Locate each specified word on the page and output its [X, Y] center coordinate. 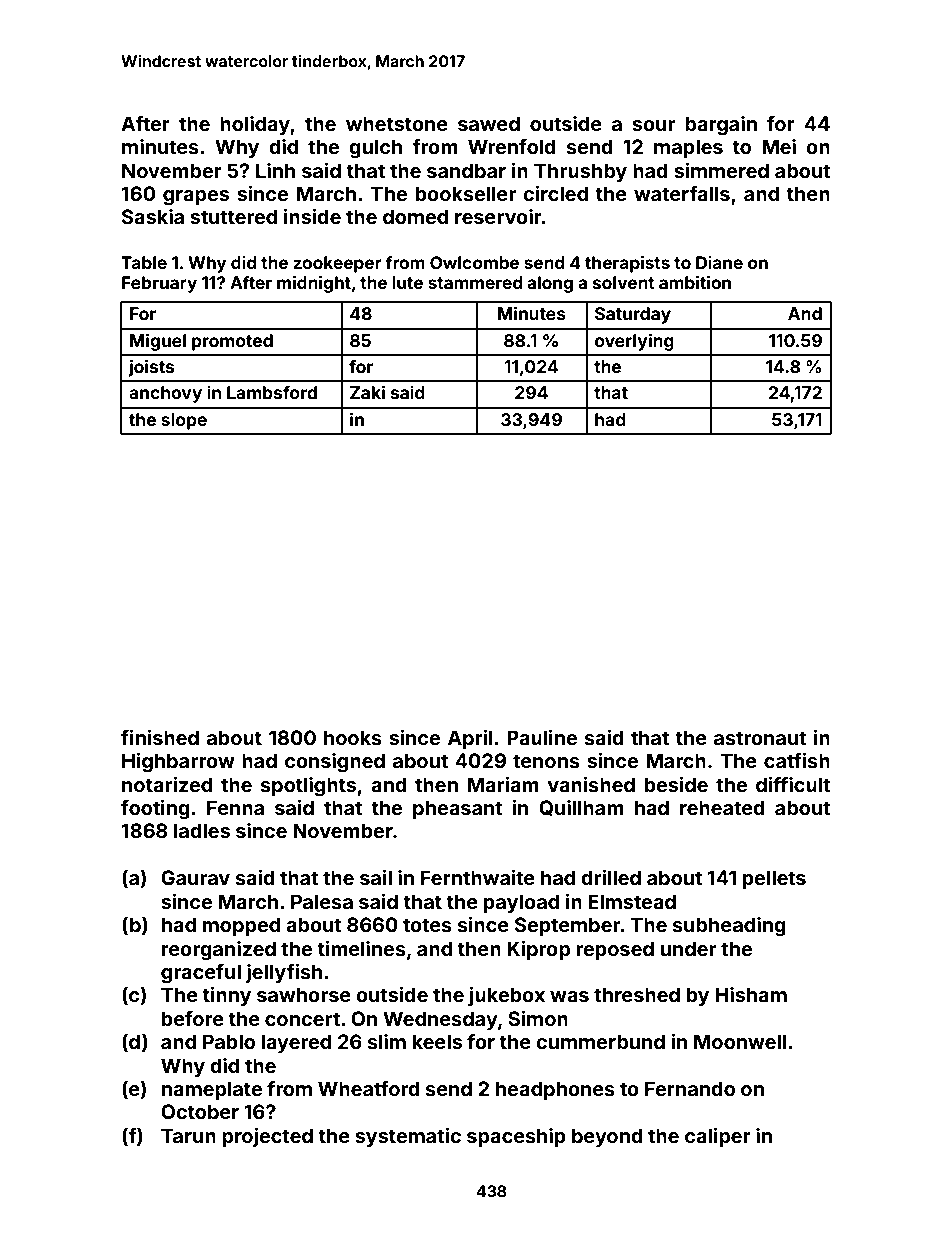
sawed [489, 123]
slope [184, 421]
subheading [729, 927]
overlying [634, 342]
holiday [255, 125]
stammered [475, 282]
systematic [408, 1137]
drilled [611, 877]
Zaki [367, 392]
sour [653, 125]
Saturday [633, 315]
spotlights [308, 787]
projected [267, 1137]
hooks [353, 737]
